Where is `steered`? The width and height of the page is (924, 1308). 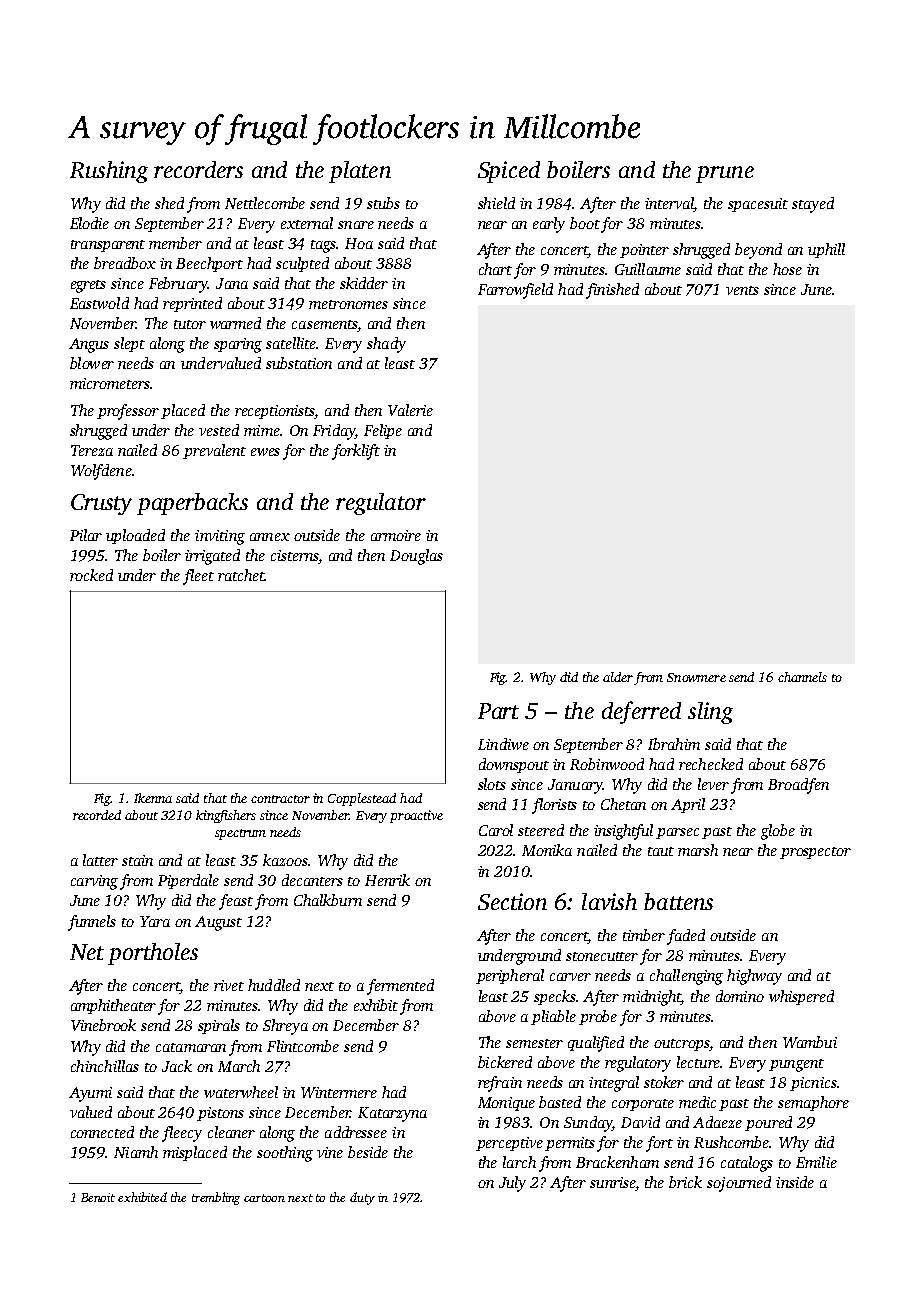 steered is located at coordinates (541, 830).
